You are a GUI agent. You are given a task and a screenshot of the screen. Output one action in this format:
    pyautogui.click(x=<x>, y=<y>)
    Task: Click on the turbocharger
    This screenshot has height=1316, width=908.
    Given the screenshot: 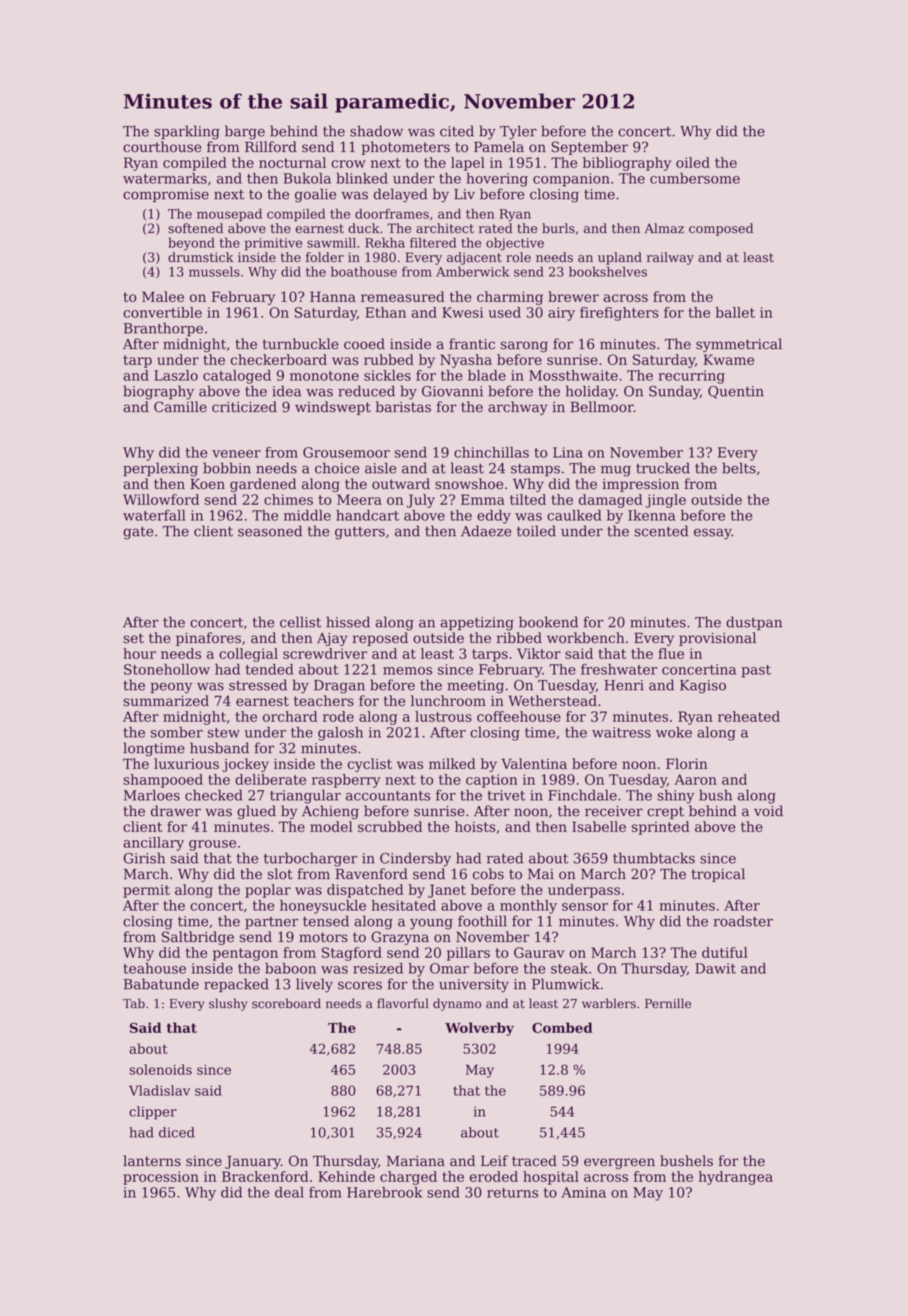 What is the action you would take?
    pyautogui.click(x=311, y=859)
